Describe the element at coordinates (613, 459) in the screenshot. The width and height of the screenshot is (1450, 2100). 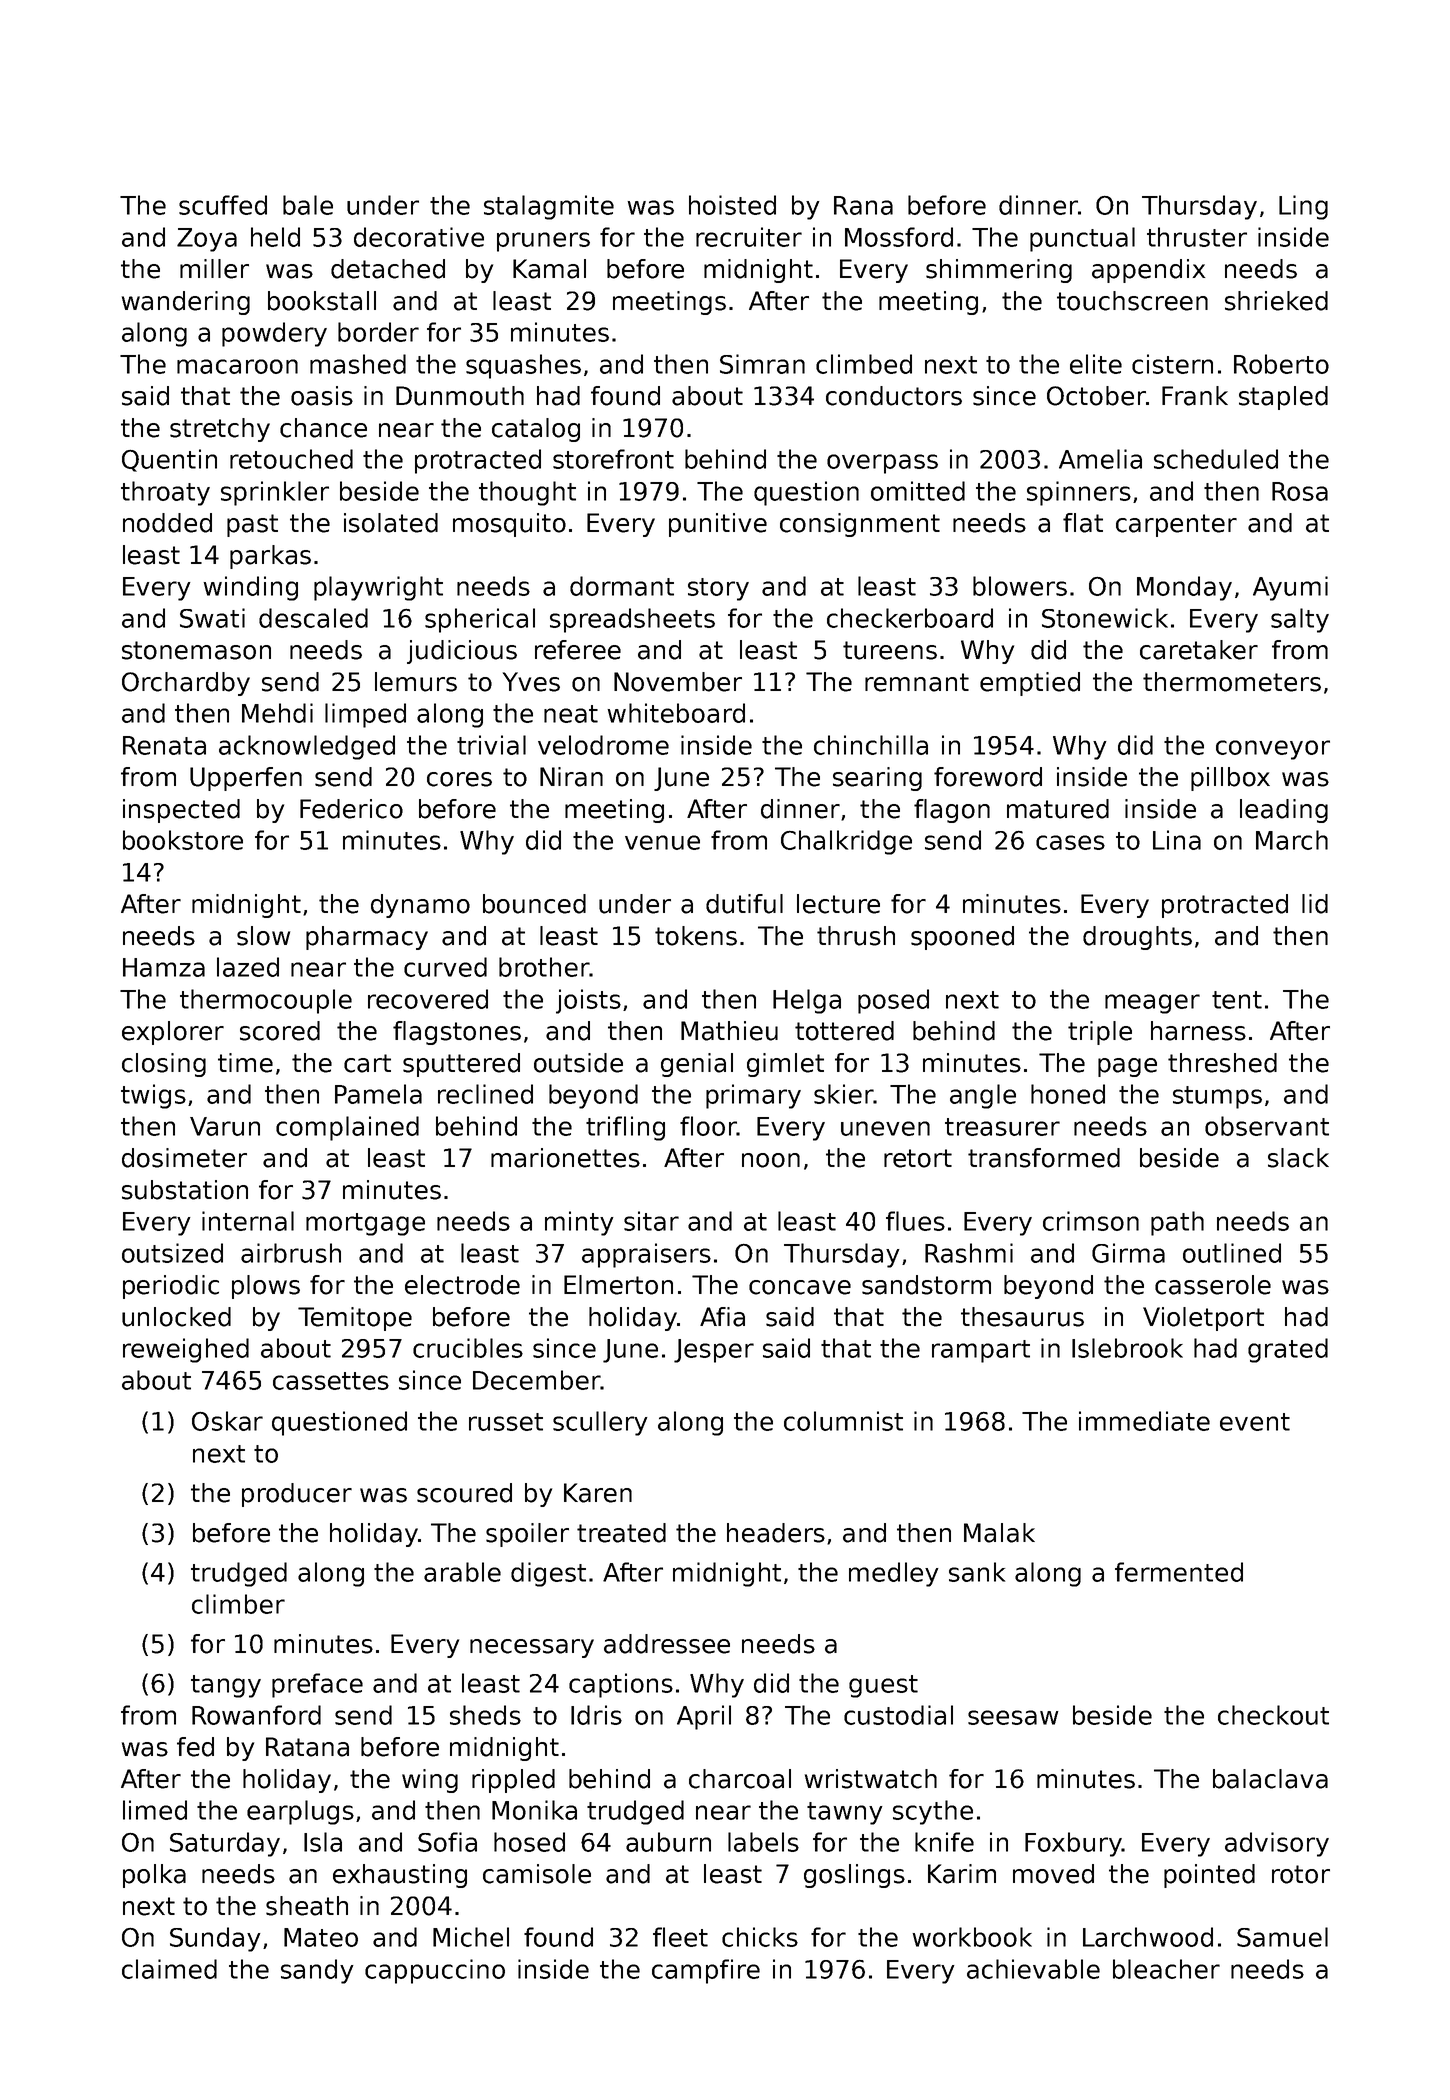
I see `storefront` at that location.
